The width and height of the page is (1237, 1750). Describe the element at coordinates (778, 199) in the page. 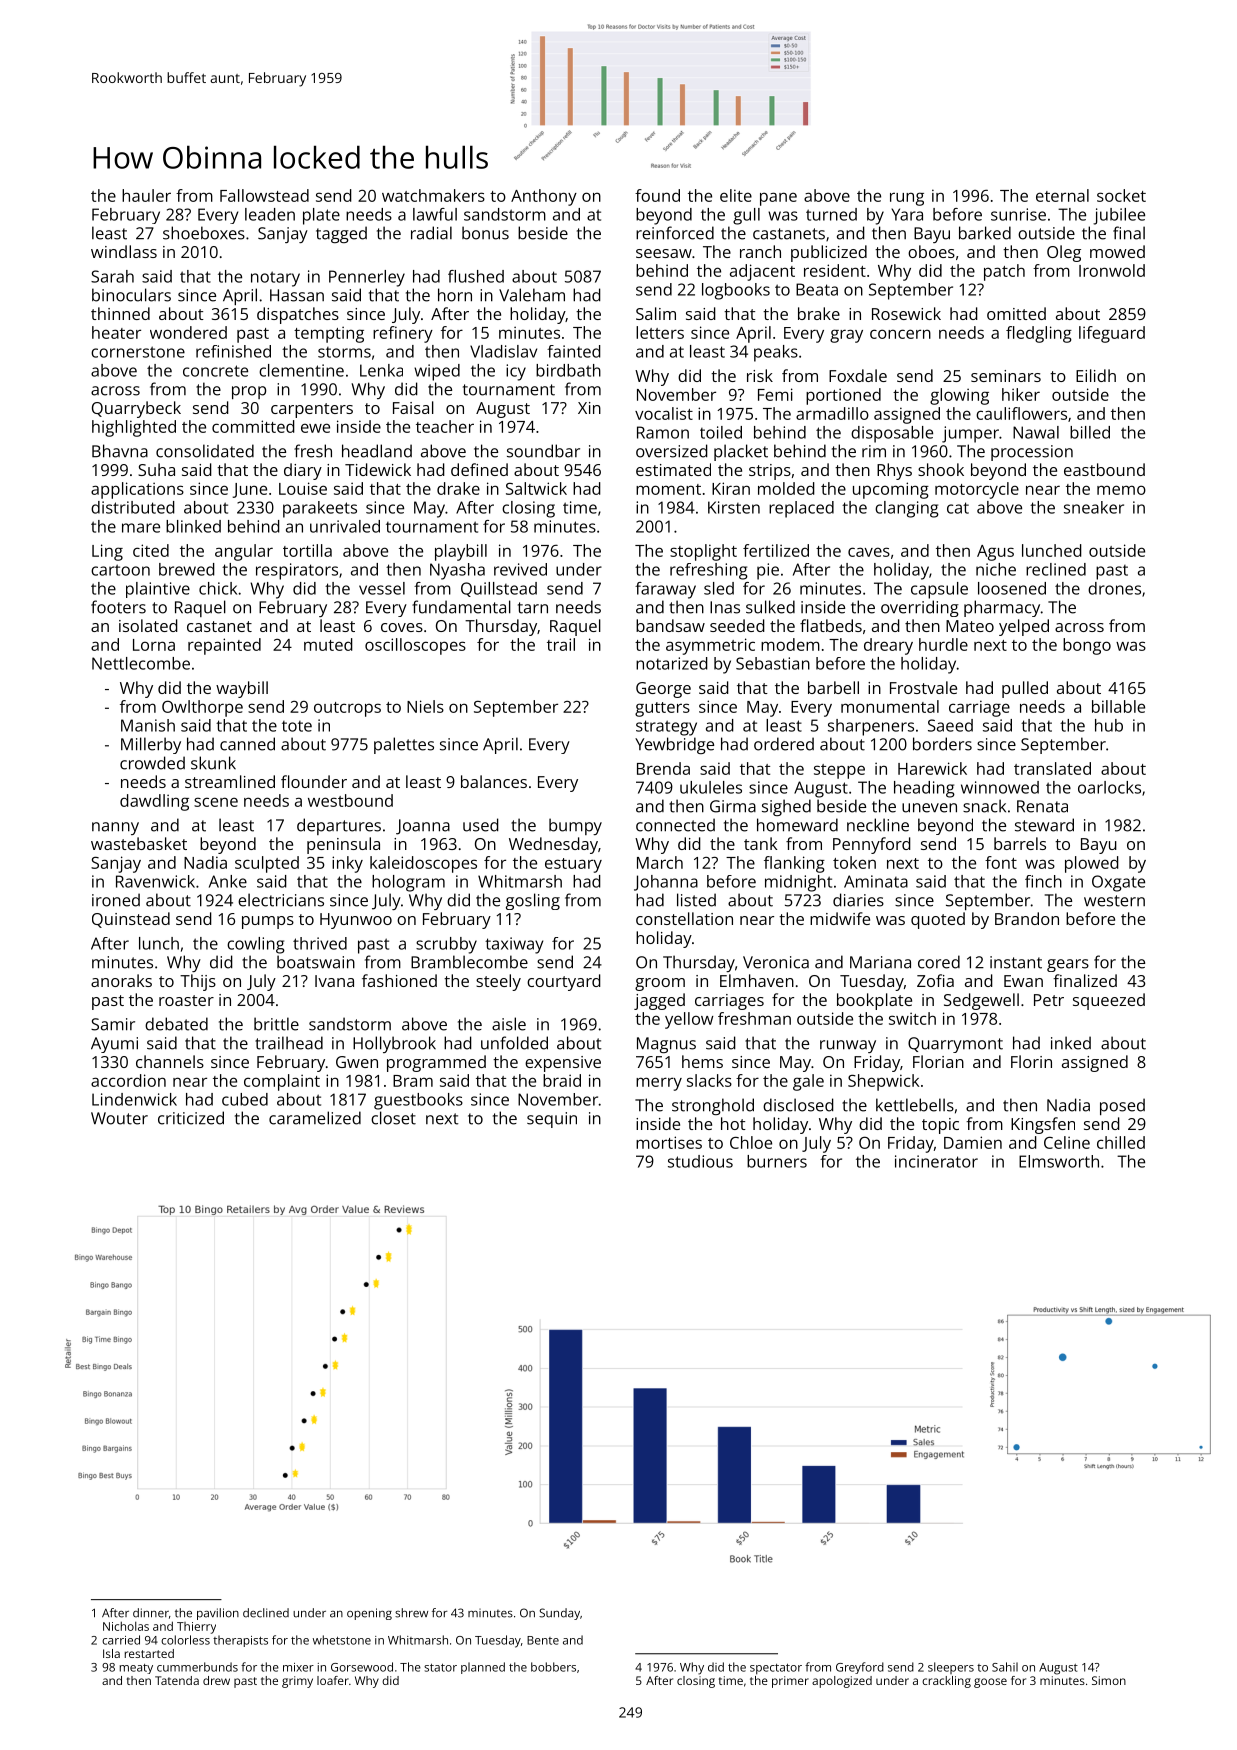

I see `pane` at that location.
